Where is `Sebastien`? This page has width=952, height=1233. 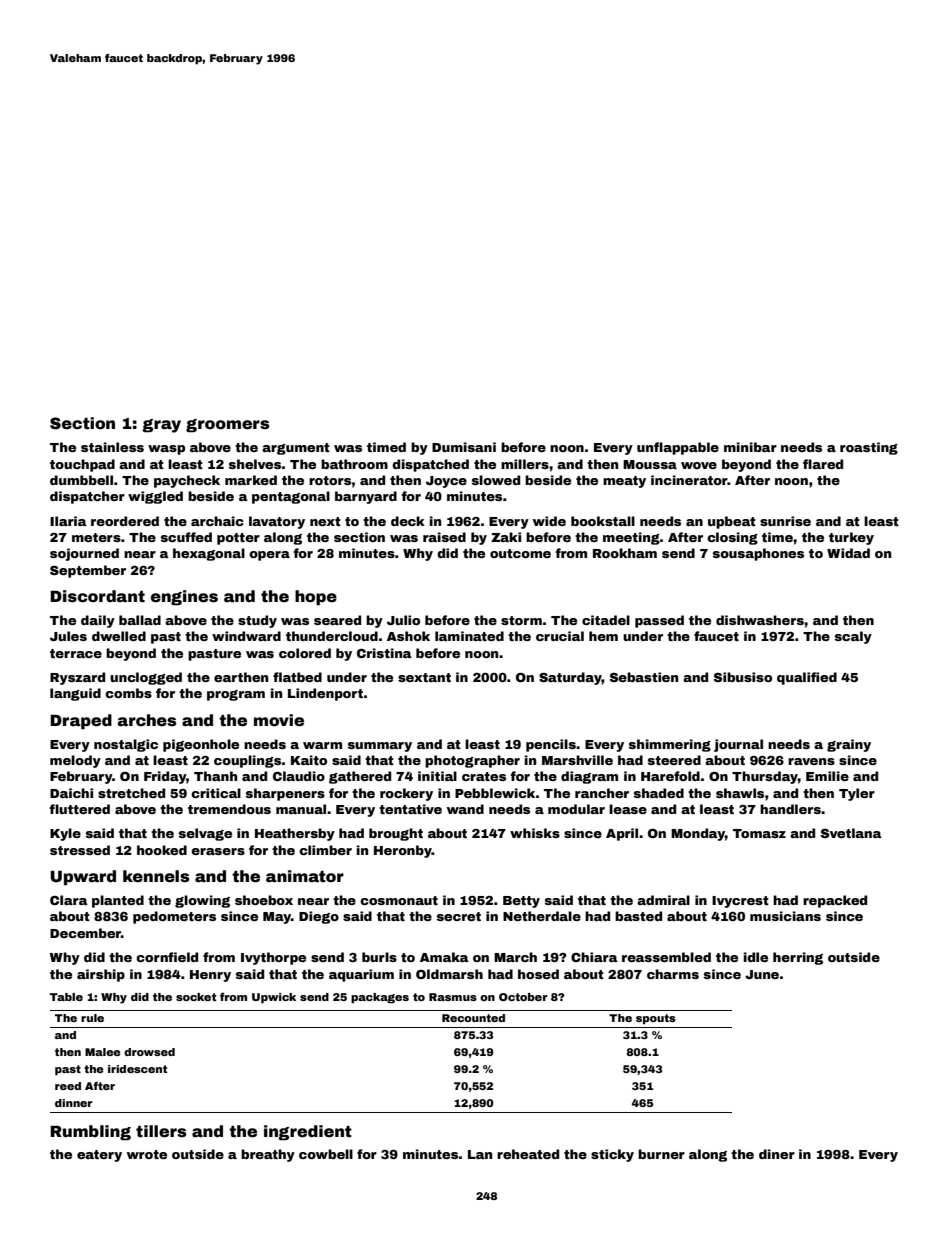
Sebastien is located at coordinates (644, 677).
